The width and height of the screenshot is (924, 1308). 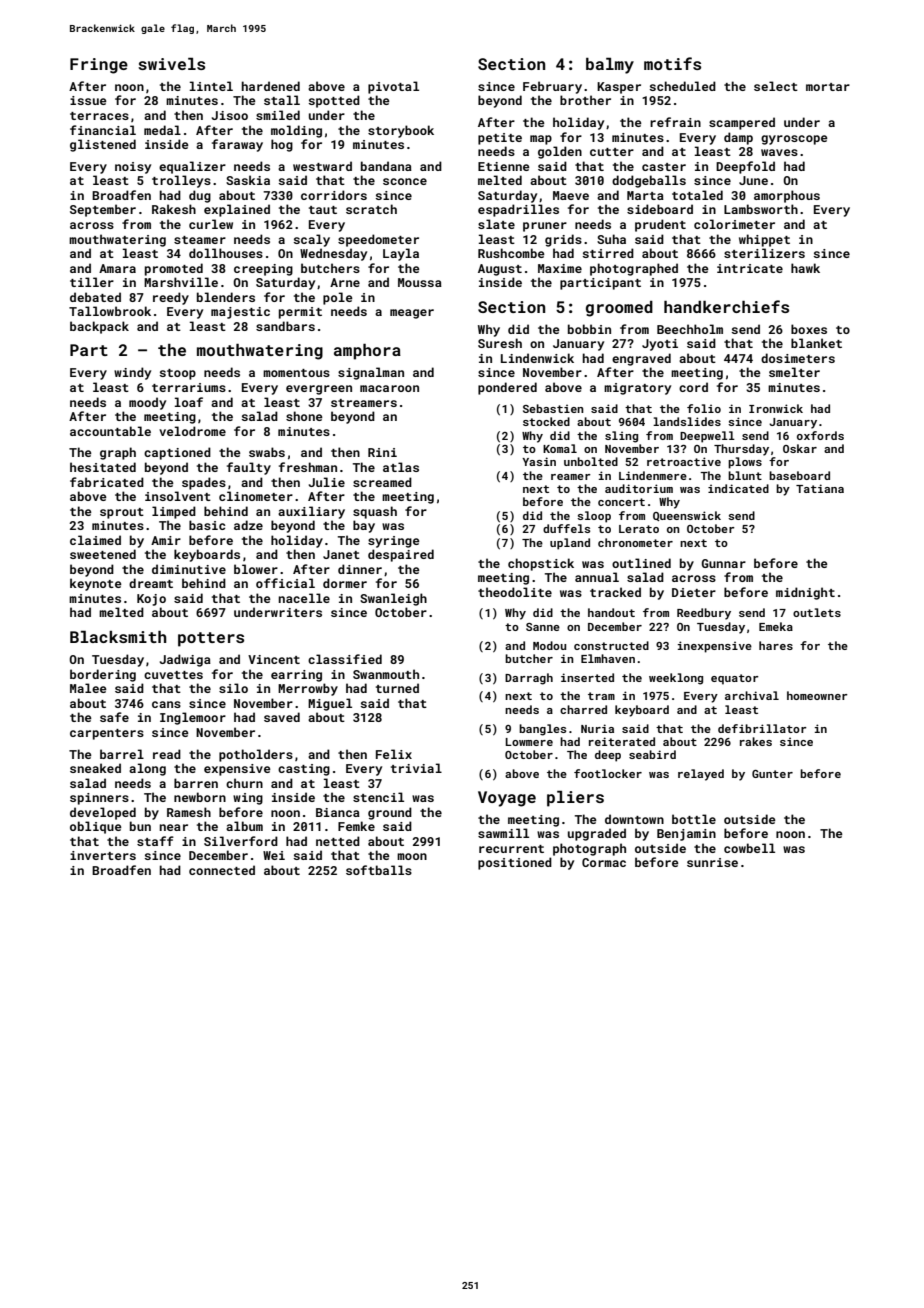 I want to click on damp, so click(x=738, y=138).
